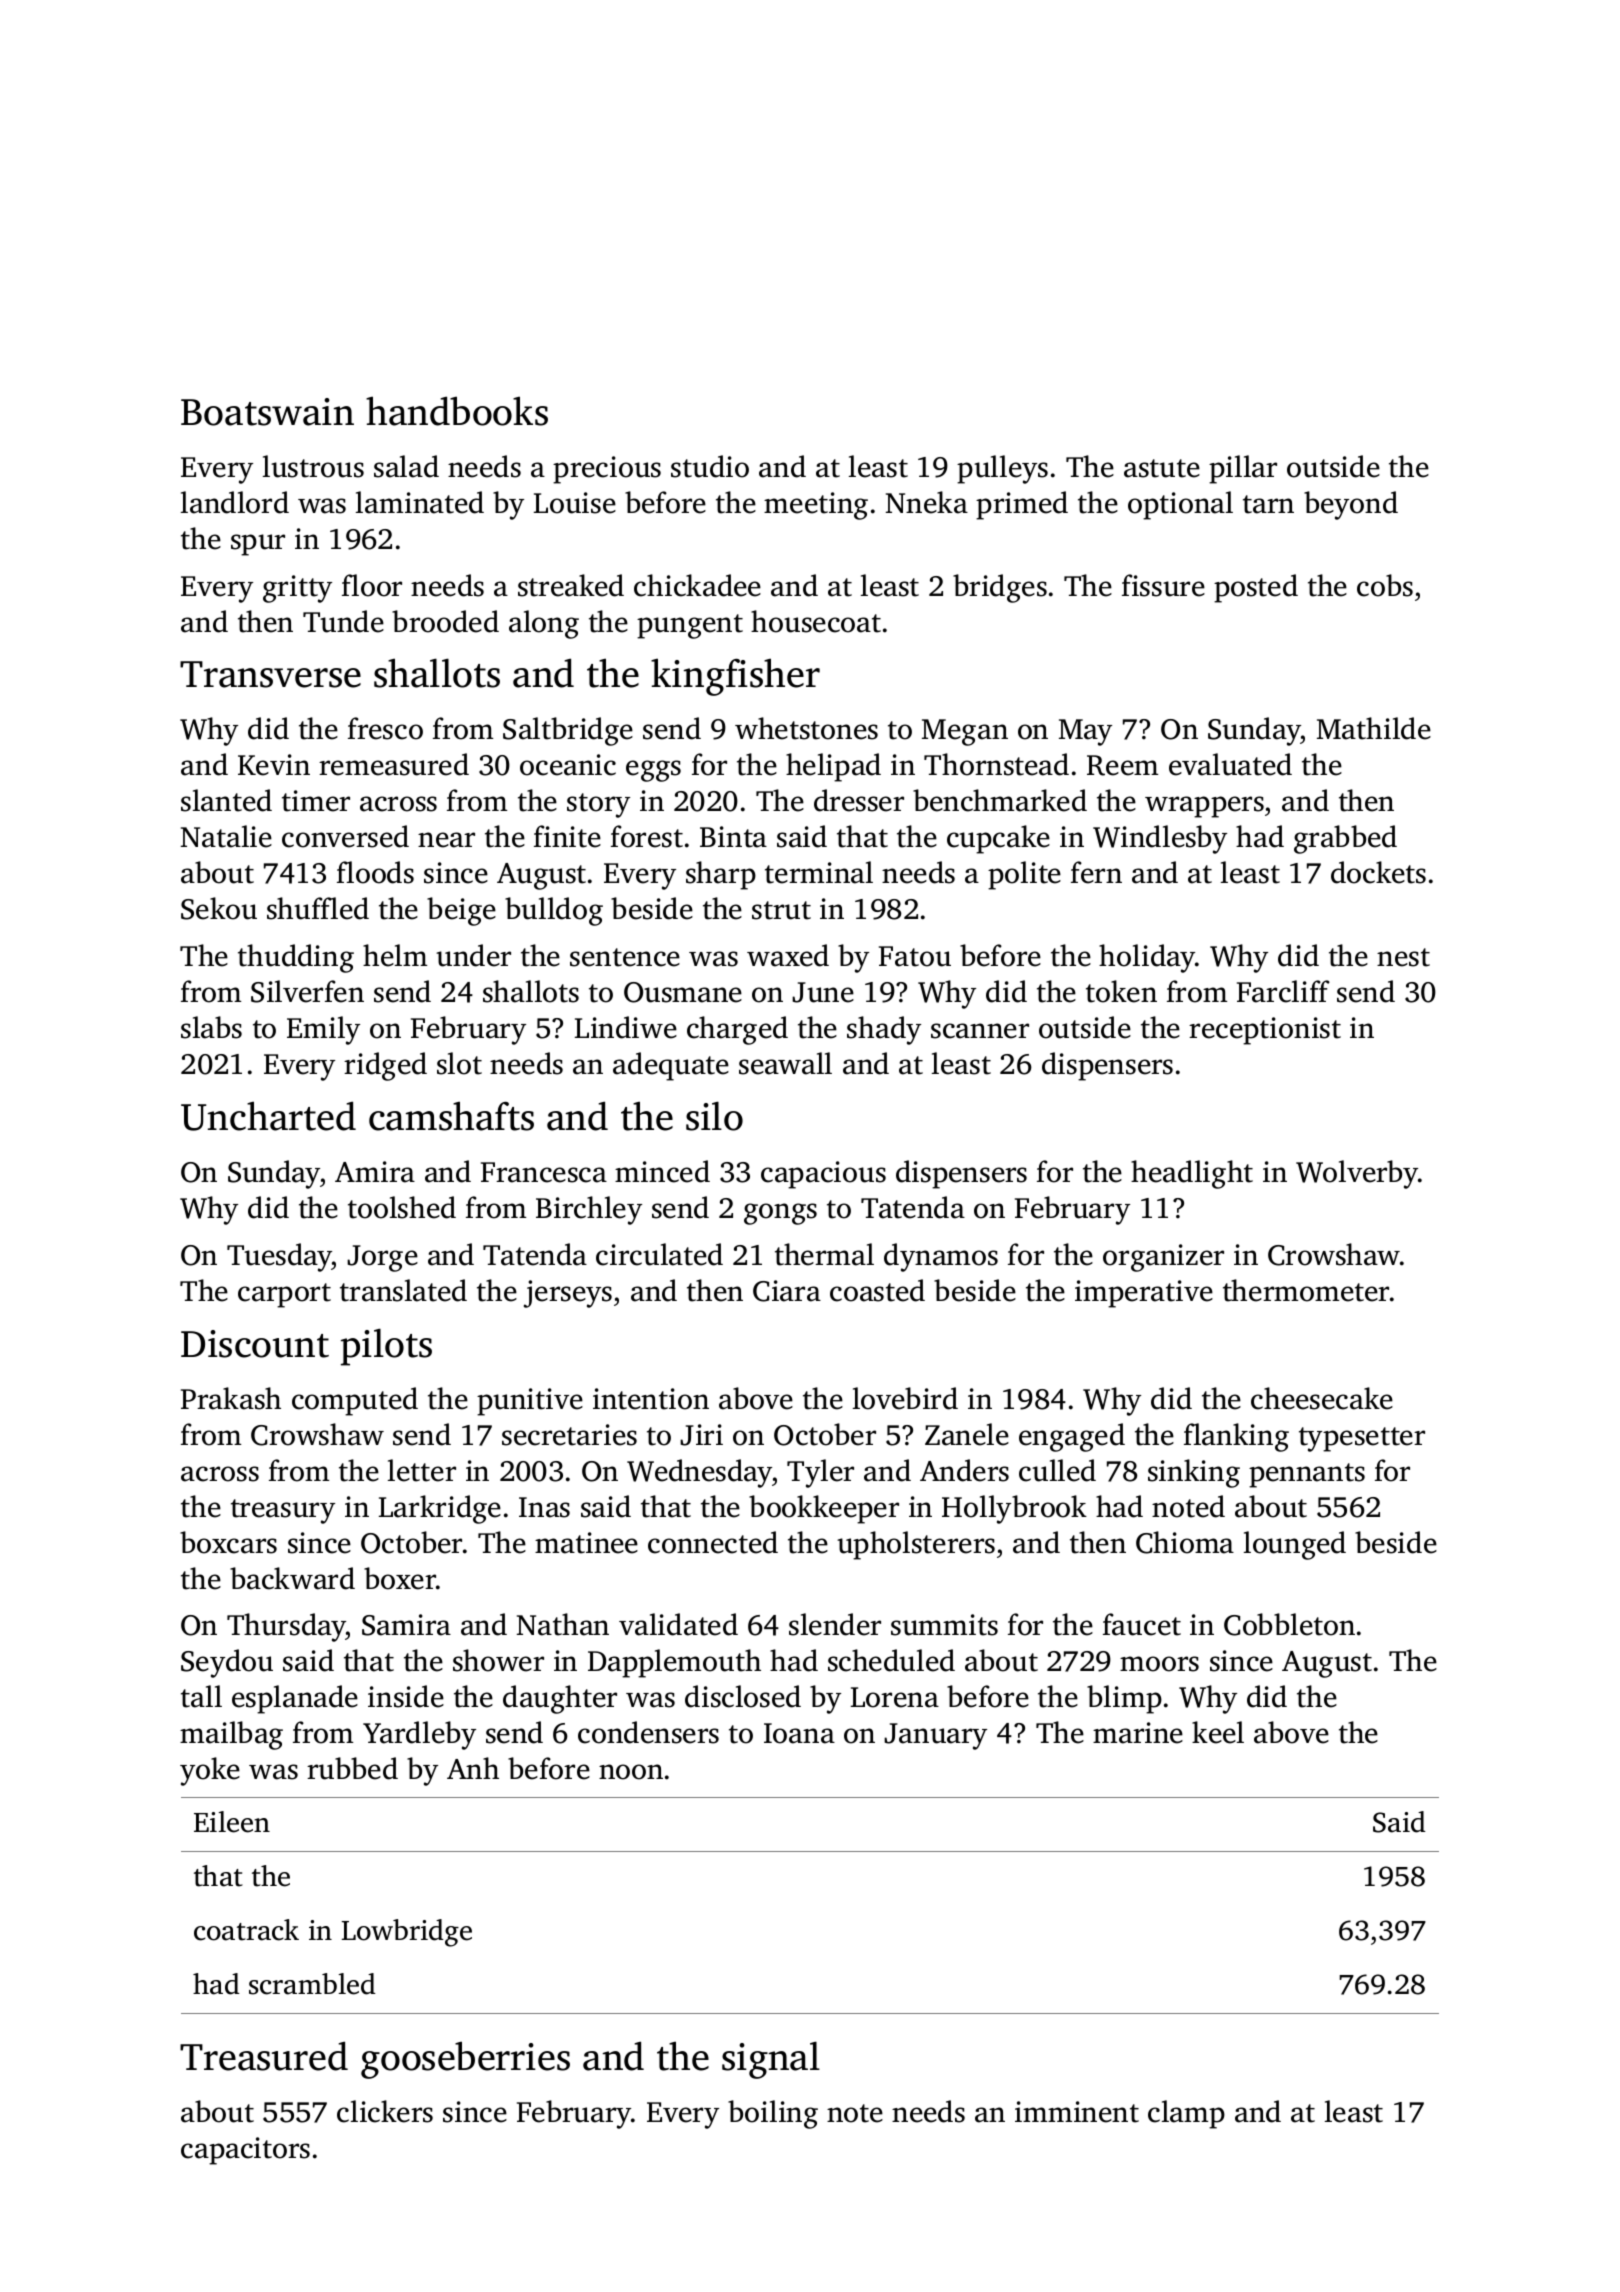  I want to click on coatrack, so click(246, 1930).
